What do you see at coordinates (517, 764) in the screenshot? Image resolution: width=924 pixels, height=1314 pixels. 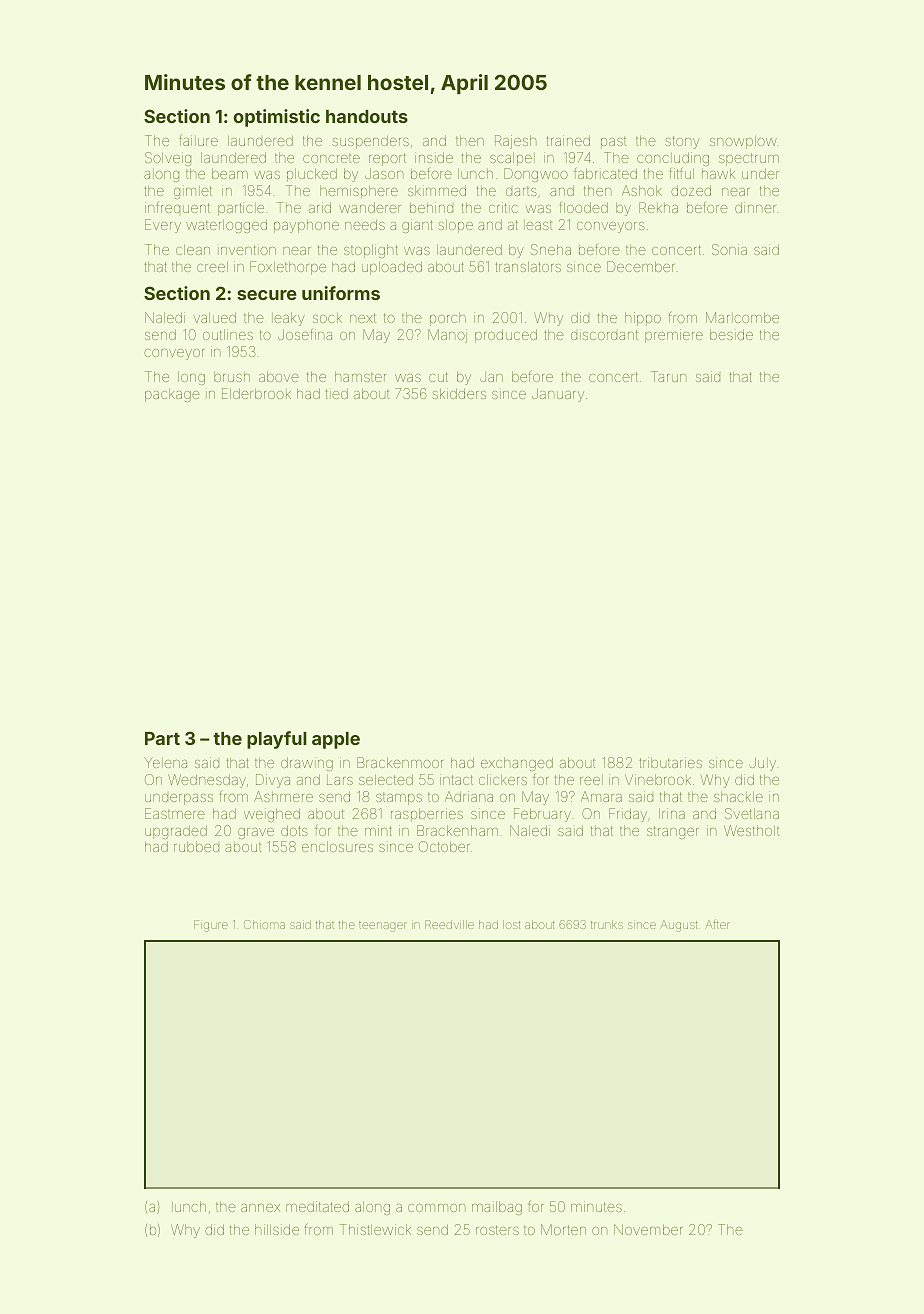 I see `exchanged` at bounding box center [517, 764].
